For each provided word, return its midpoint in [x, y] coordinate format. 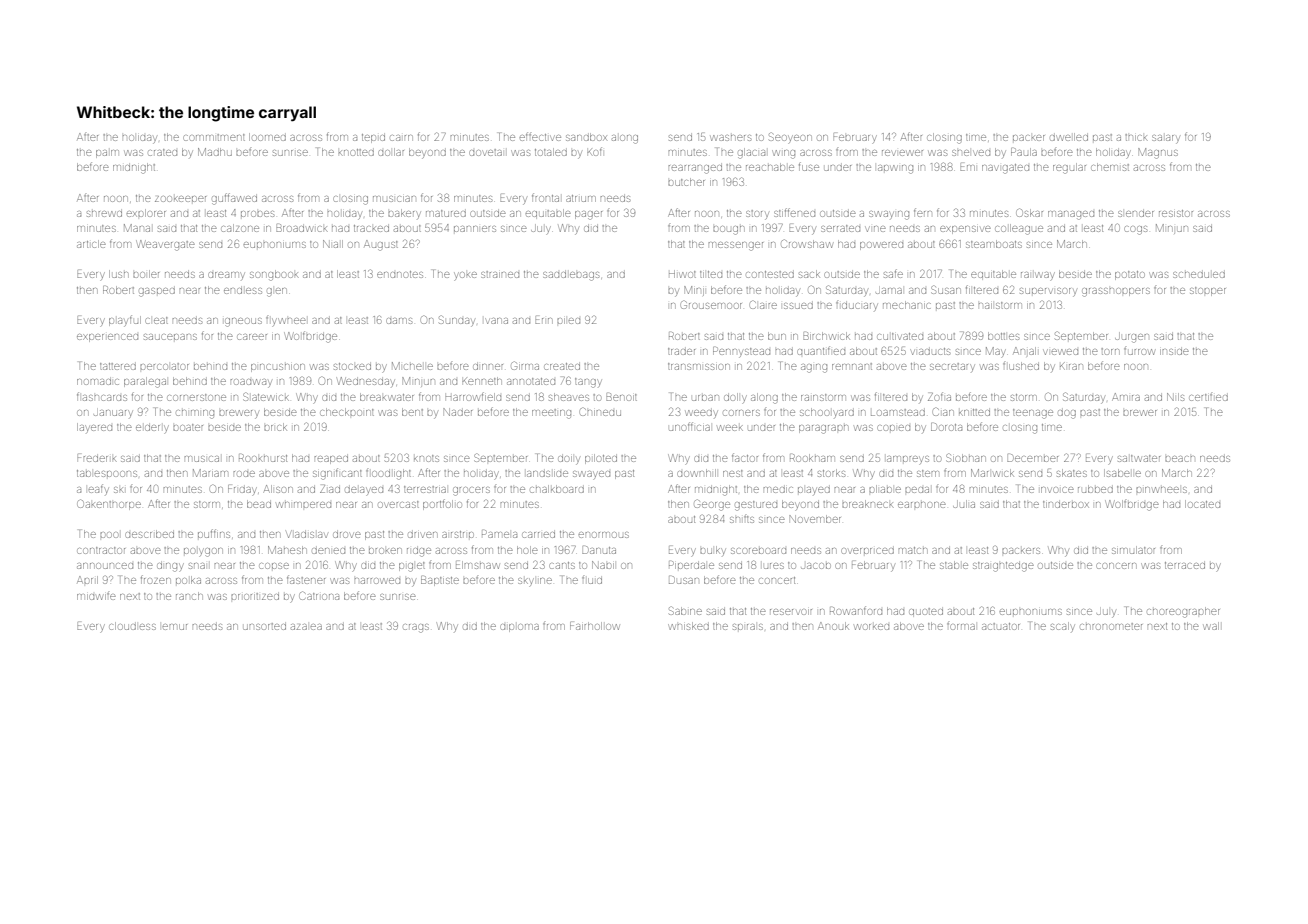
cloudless [132, 626]
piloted [601, 459]
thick [1136, 137]
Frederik [96, 459]
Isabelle [1122, 473]
